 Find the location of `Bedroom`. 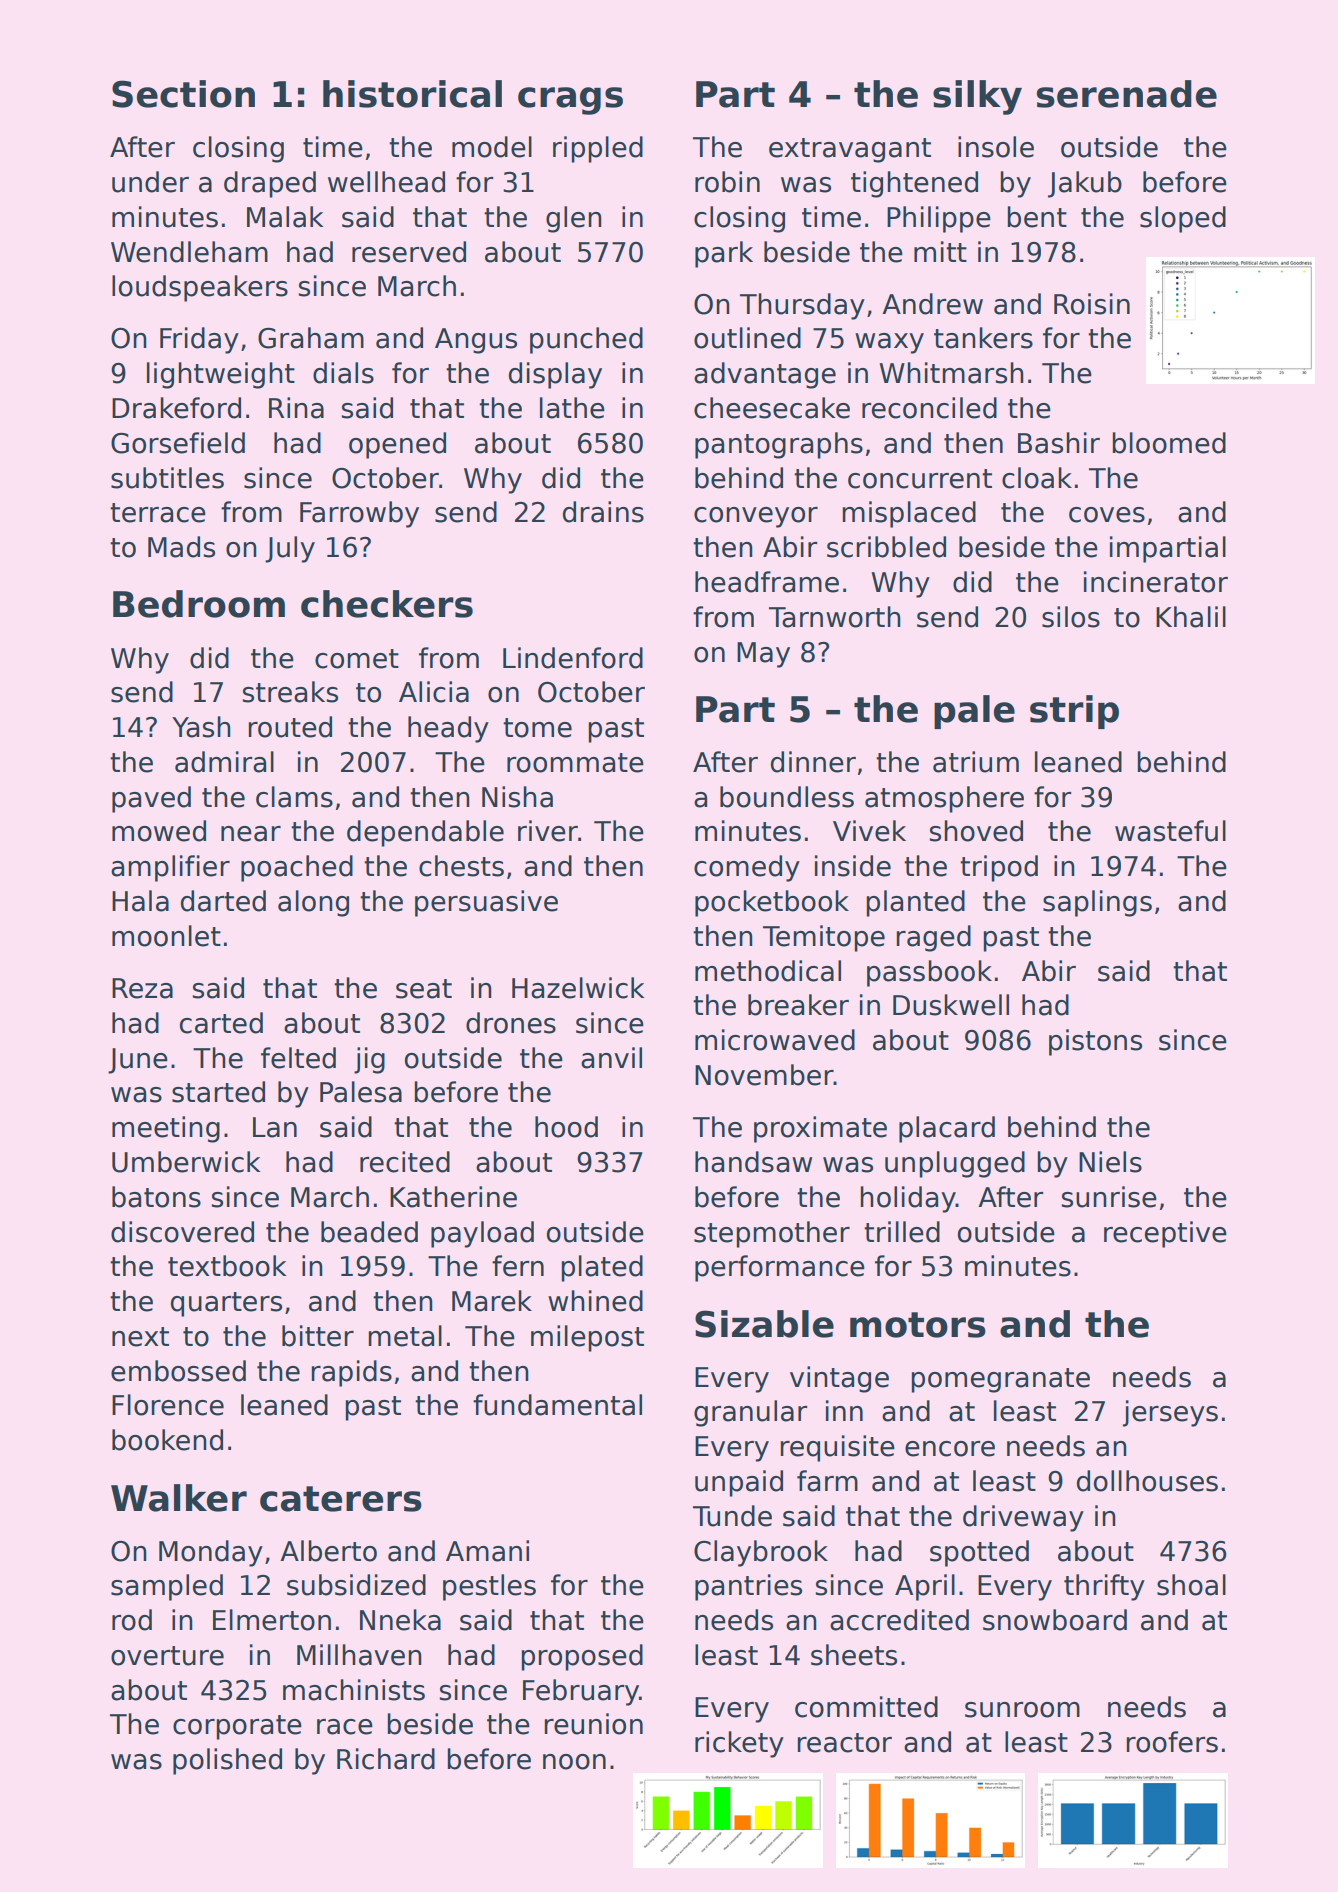

Bedroom is located at coordinates (199, 604).
